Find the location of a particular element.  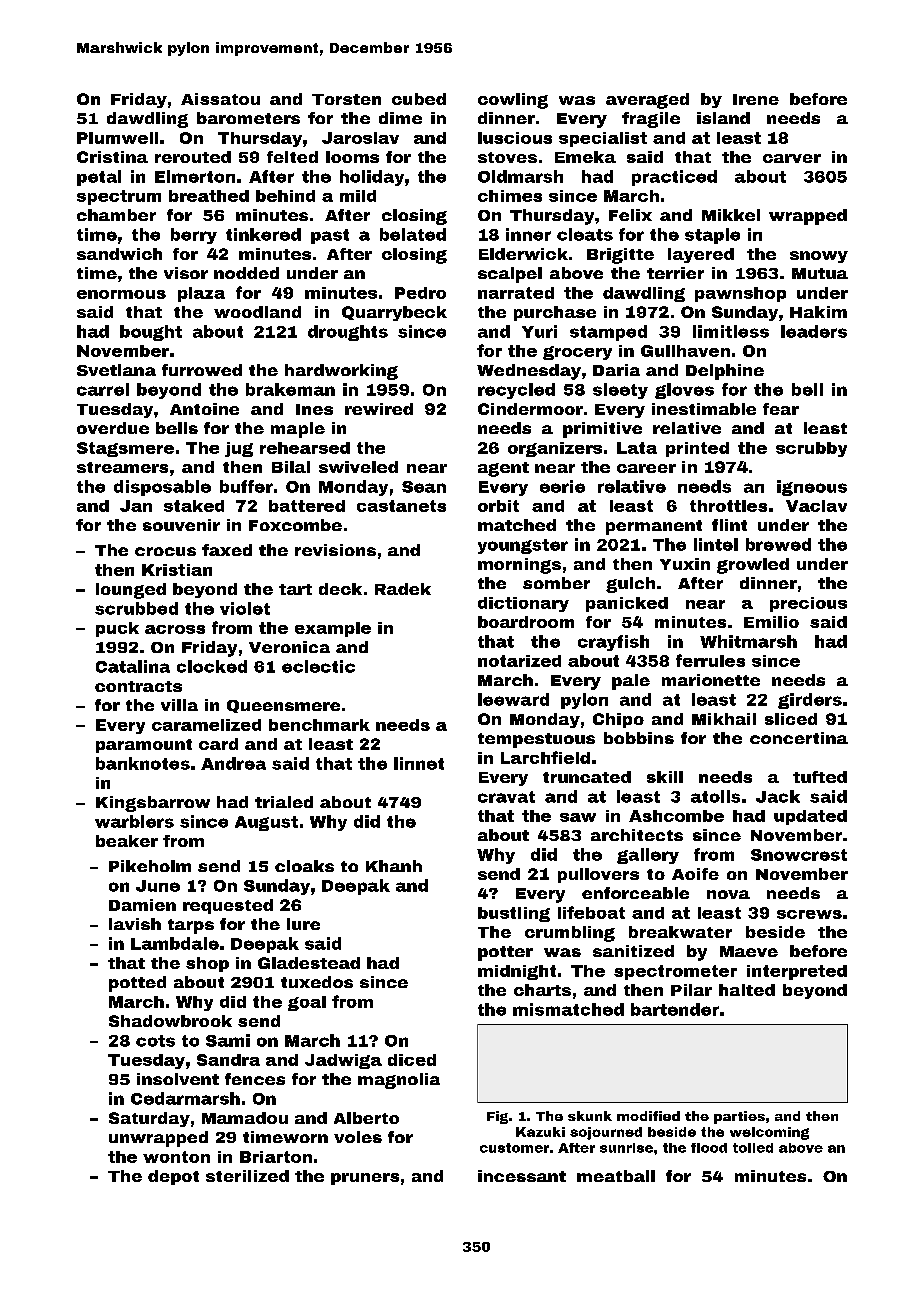

incessant is located at coordinates (522, 1176).
